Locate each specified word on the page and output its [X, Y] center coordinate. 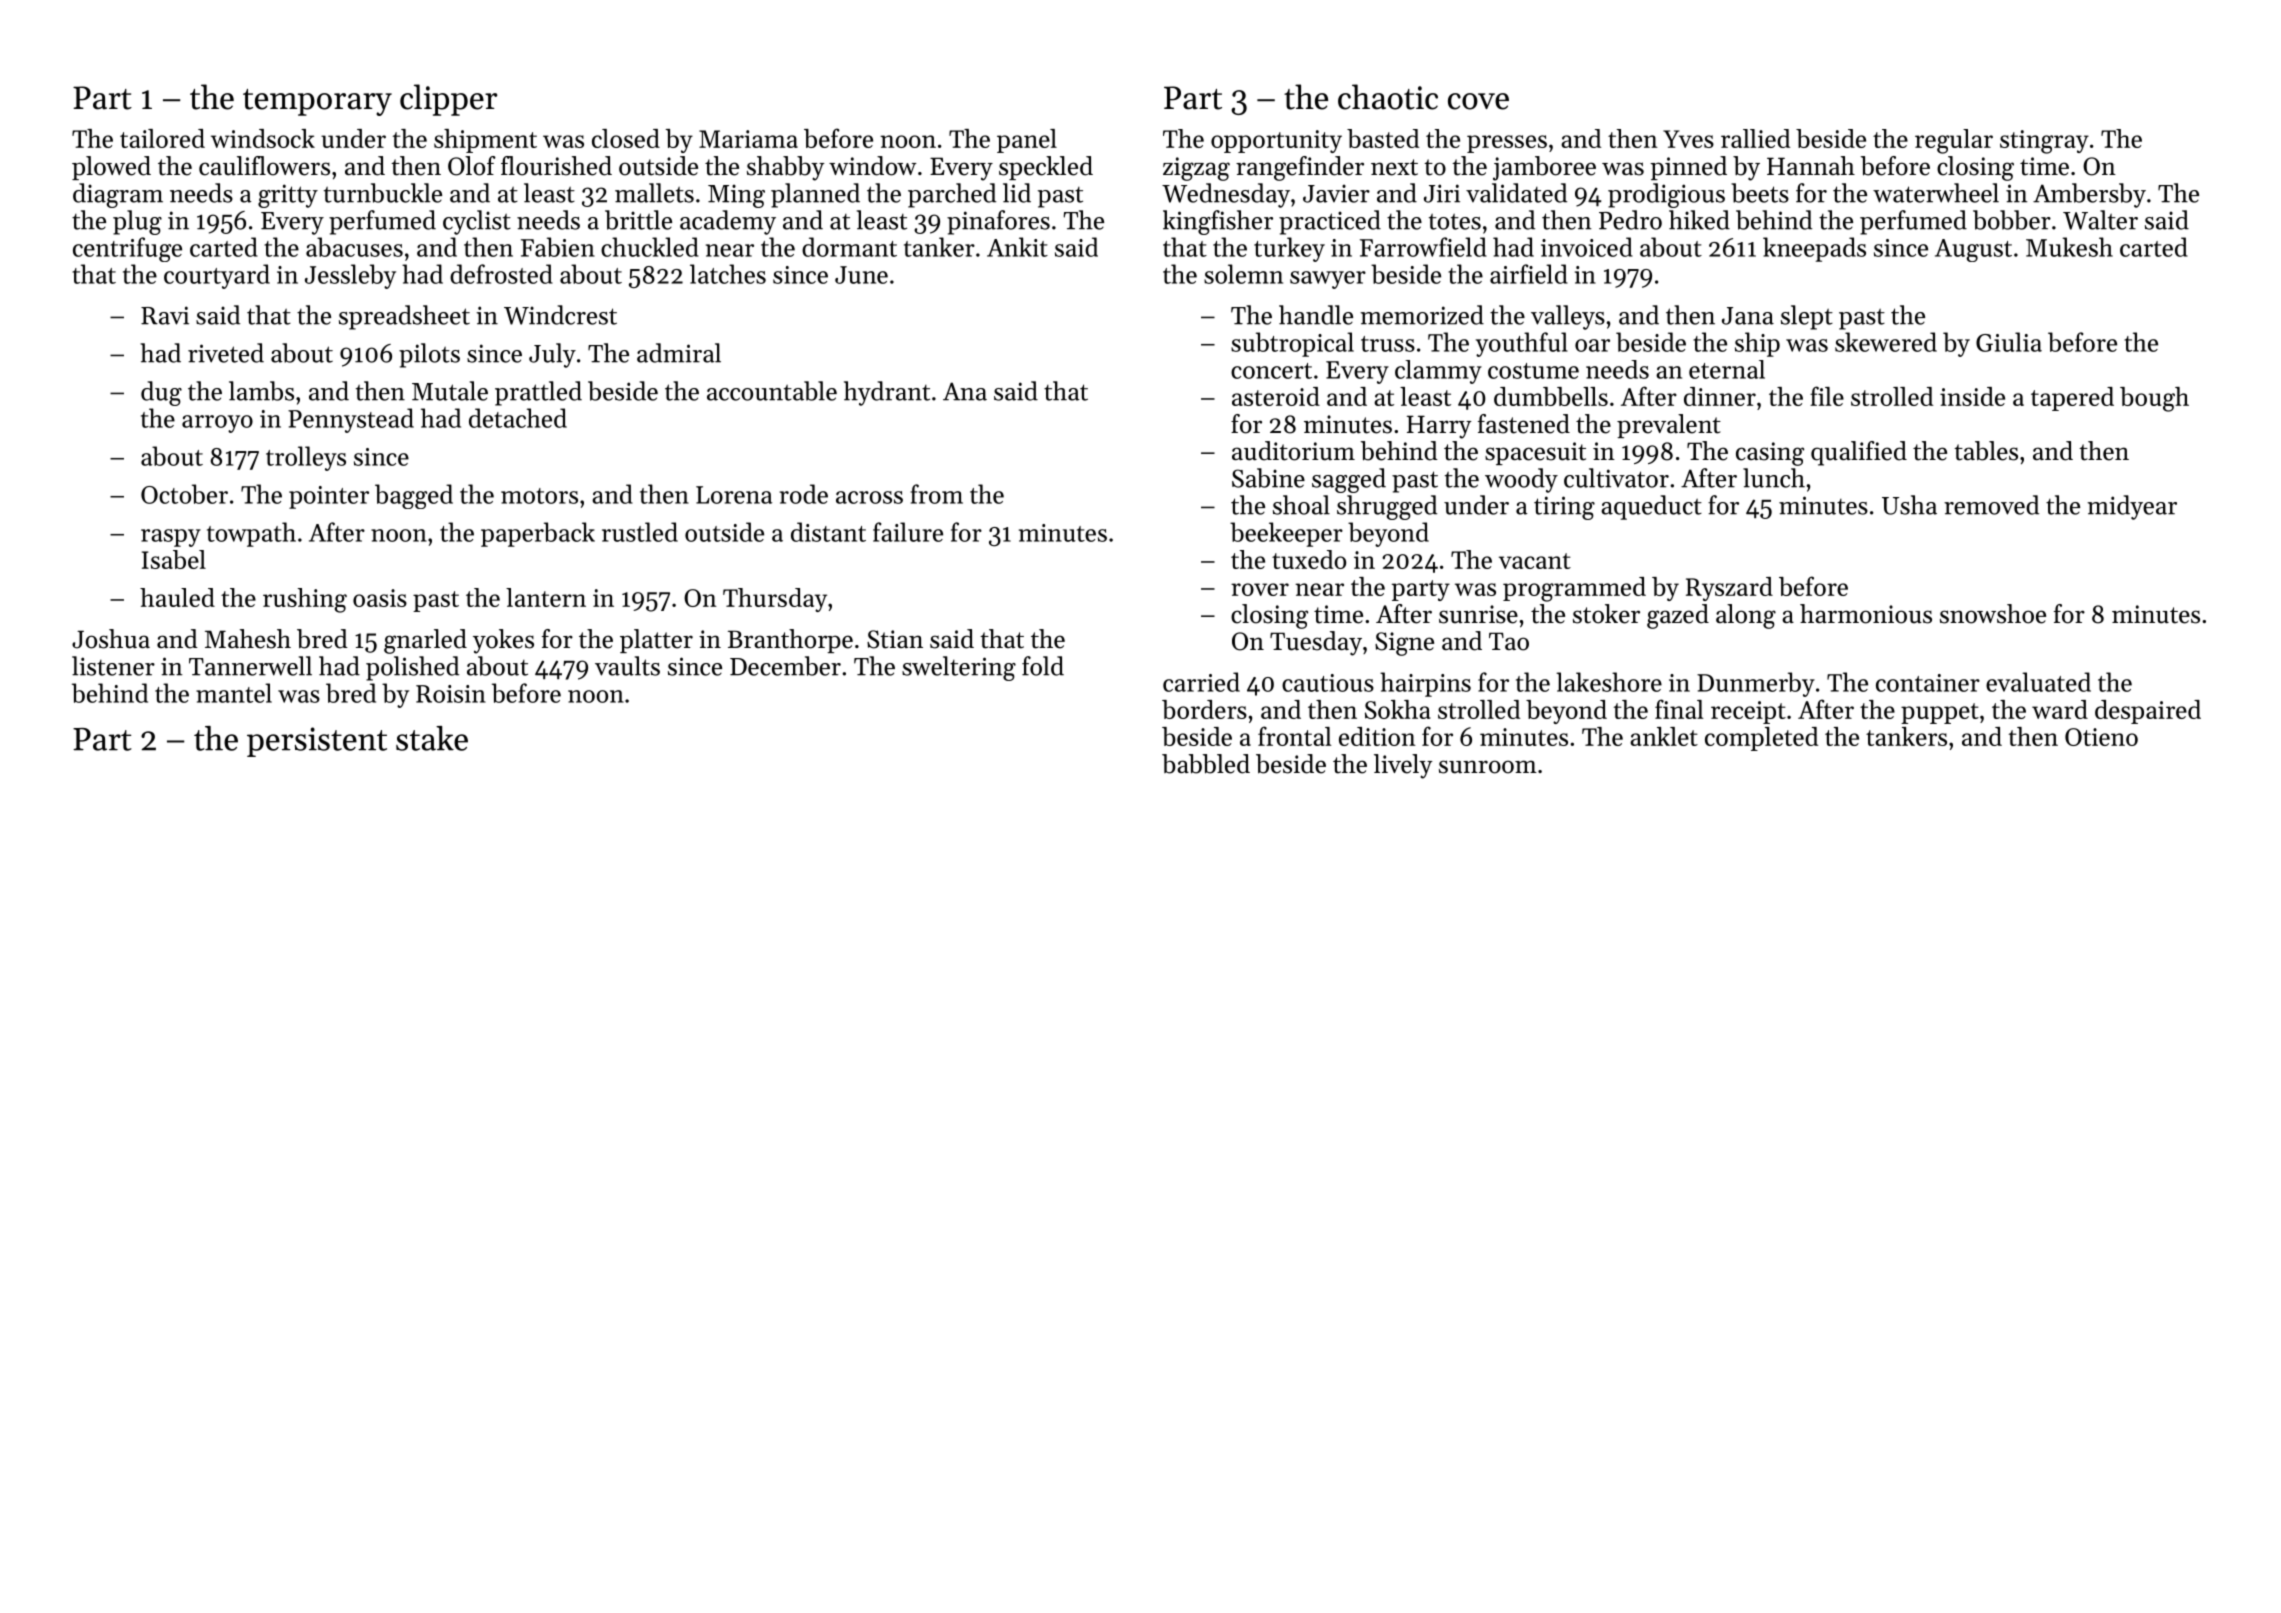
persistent [317, 742]
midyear [2132, 507]
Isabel [174, 559]
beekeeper [1286, 534]
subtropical [1292, 344]
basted [1383, 138]
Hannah [1811, 165]
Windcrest [560, 315]
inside [1972, 396]
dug [161, 393]
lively [1403, 766]
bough [2154, 399]
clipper [448, 100]
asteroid [1276, 396]
